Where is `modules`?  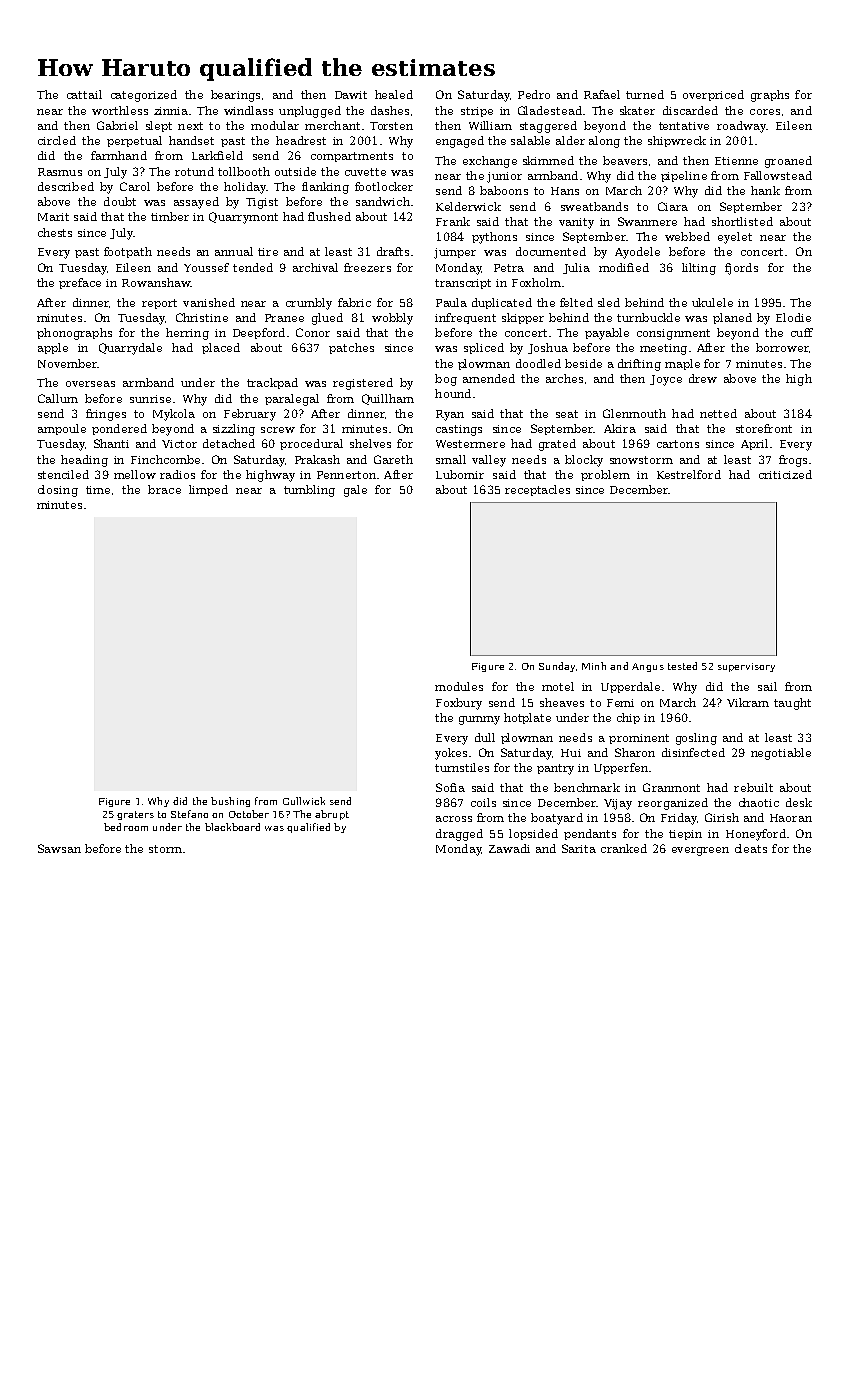
modules is located at coordinates (459, 686).
